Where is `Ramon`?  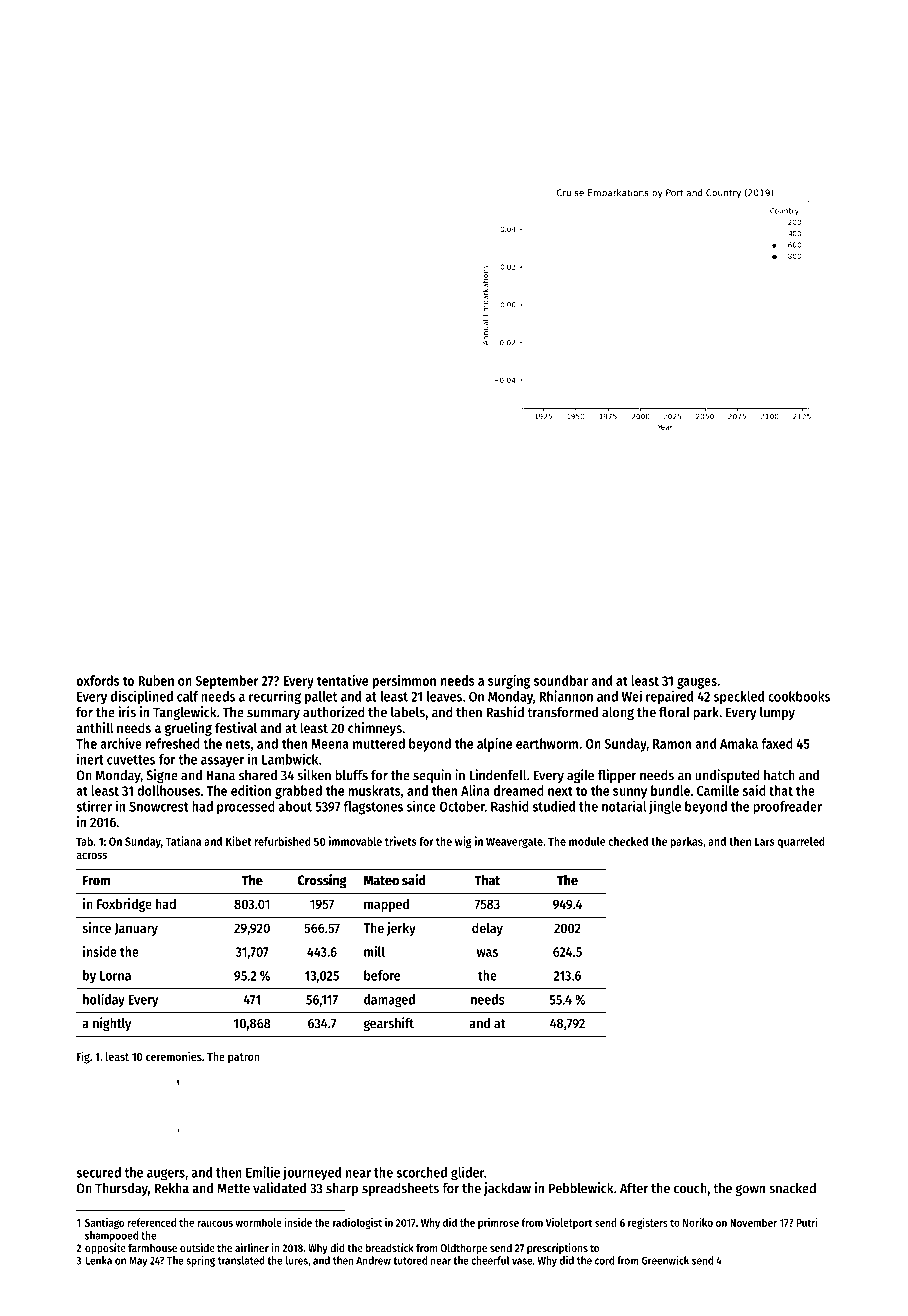 Ramon is located at coordinates (672, 744).
